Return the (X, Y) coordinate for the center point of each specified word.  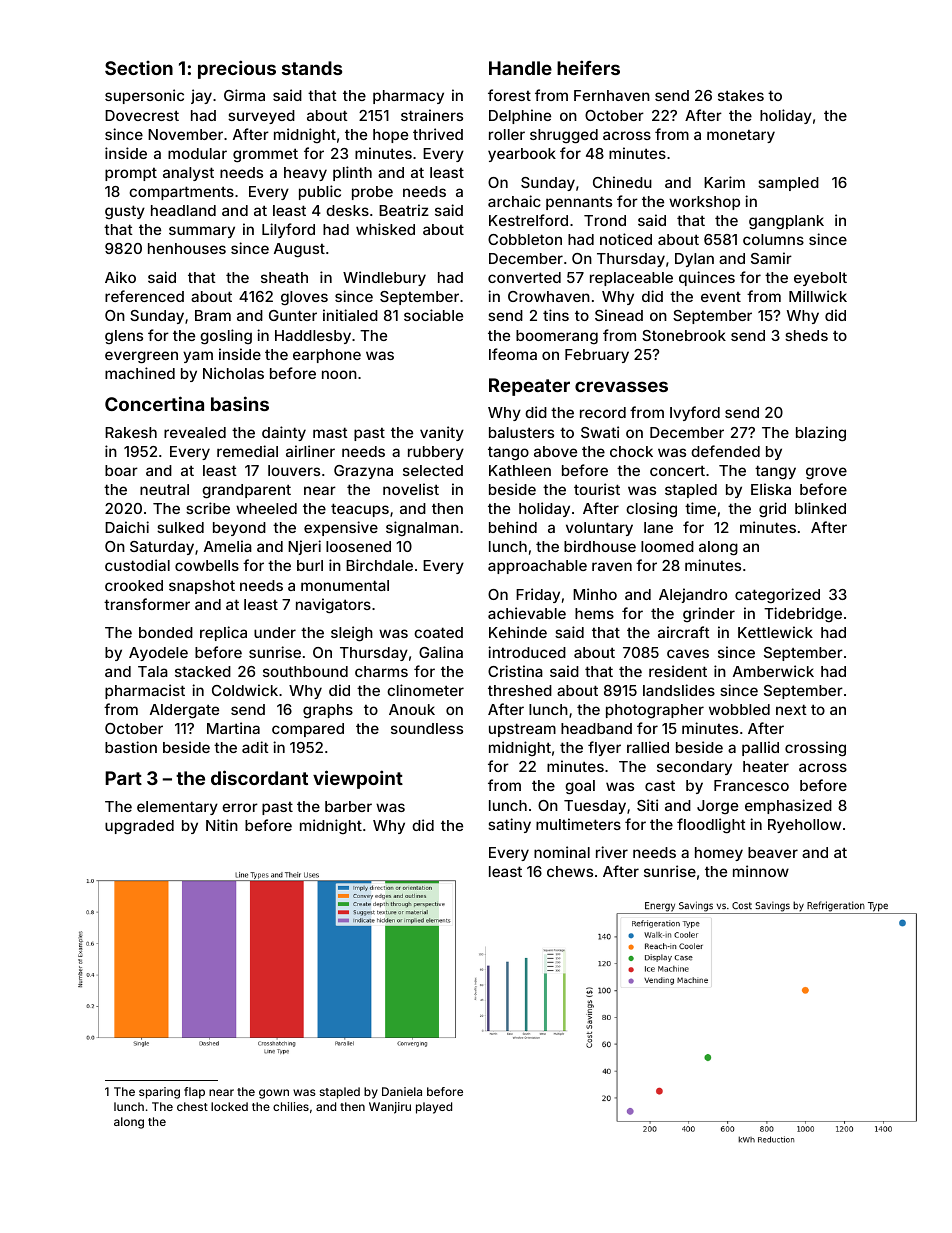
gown (274, 1094)
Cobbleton (525, 239)
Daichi (127, 527)
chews (570, 871)
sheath (284, 277)
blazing (821, 434)
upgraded (139, 827)
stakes (741, 95)
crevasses (621, 386)
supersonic (144, 96)
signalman (422, 528)
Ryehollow (804, 826)
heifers (588, 67)
